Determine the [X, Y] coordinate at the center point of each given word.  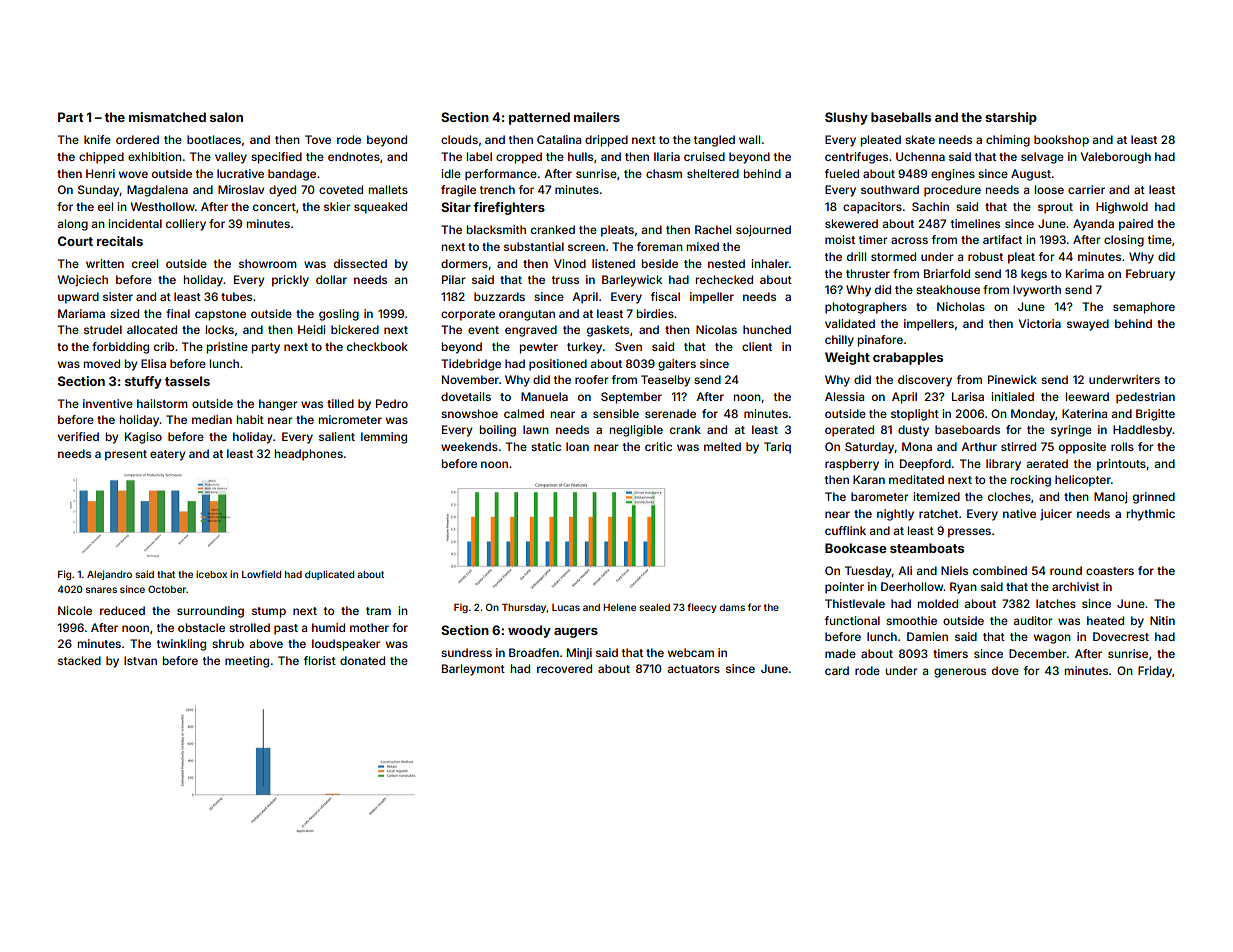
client [757, 346]
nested [726, 263]
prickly [290, 281]
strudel [103, 329]
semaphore [1144, 308]
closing [1124, 241]
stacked [79, 660]
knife [97, 139]
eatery [167, 455]
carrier [1086, 189]
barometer [879, 496]
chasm [664, 173]
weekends [469, 446]
